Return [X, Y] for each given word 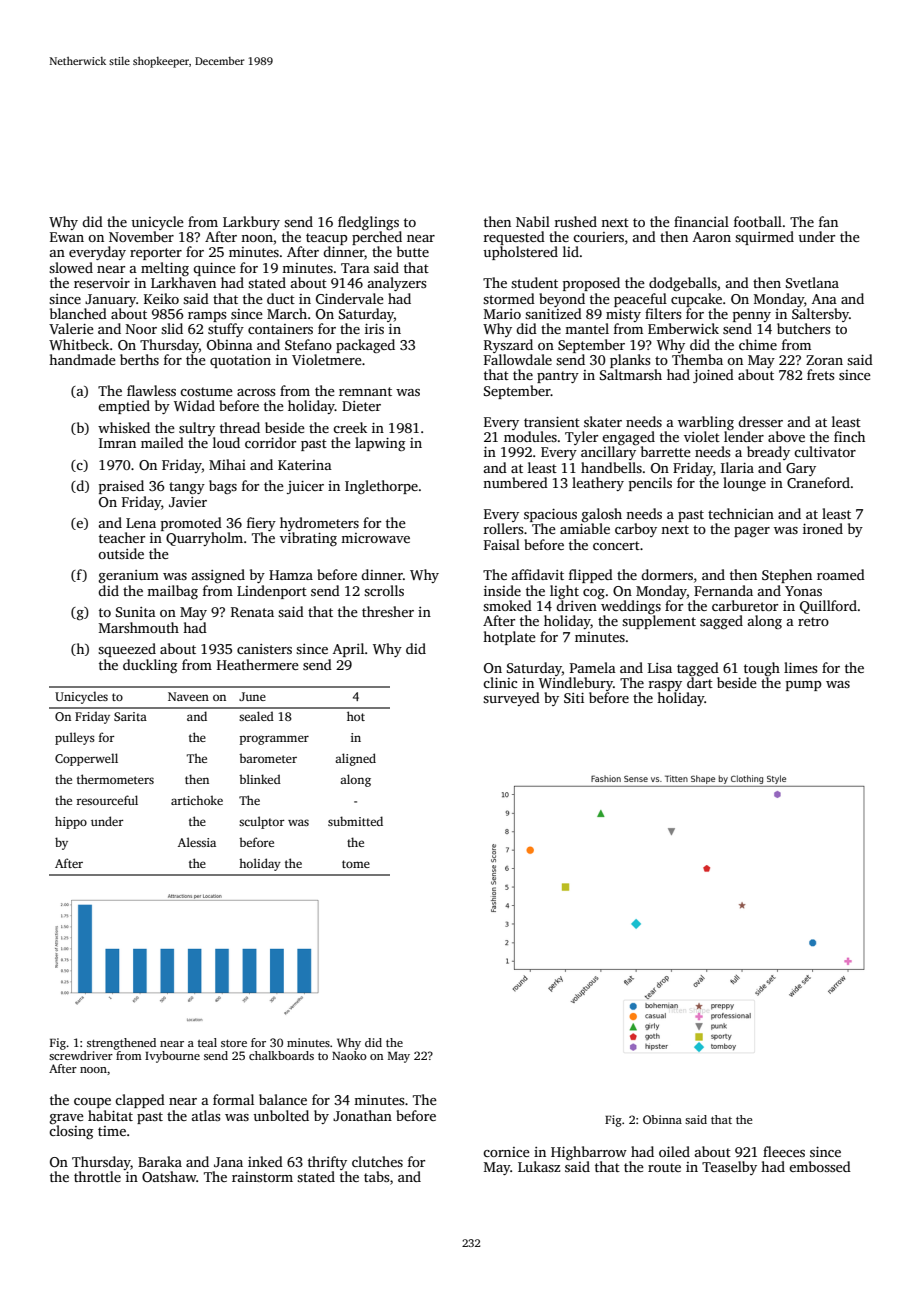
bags [223, 487]
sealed [256, 716]
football [758, 221]
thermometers [115, 779]
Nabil [533, 221]
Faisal [502, 544]
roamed [841, 574]
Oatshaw [169, 1176]
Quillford [828, 607]
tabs [376, 1176]
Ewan [67, 237]
